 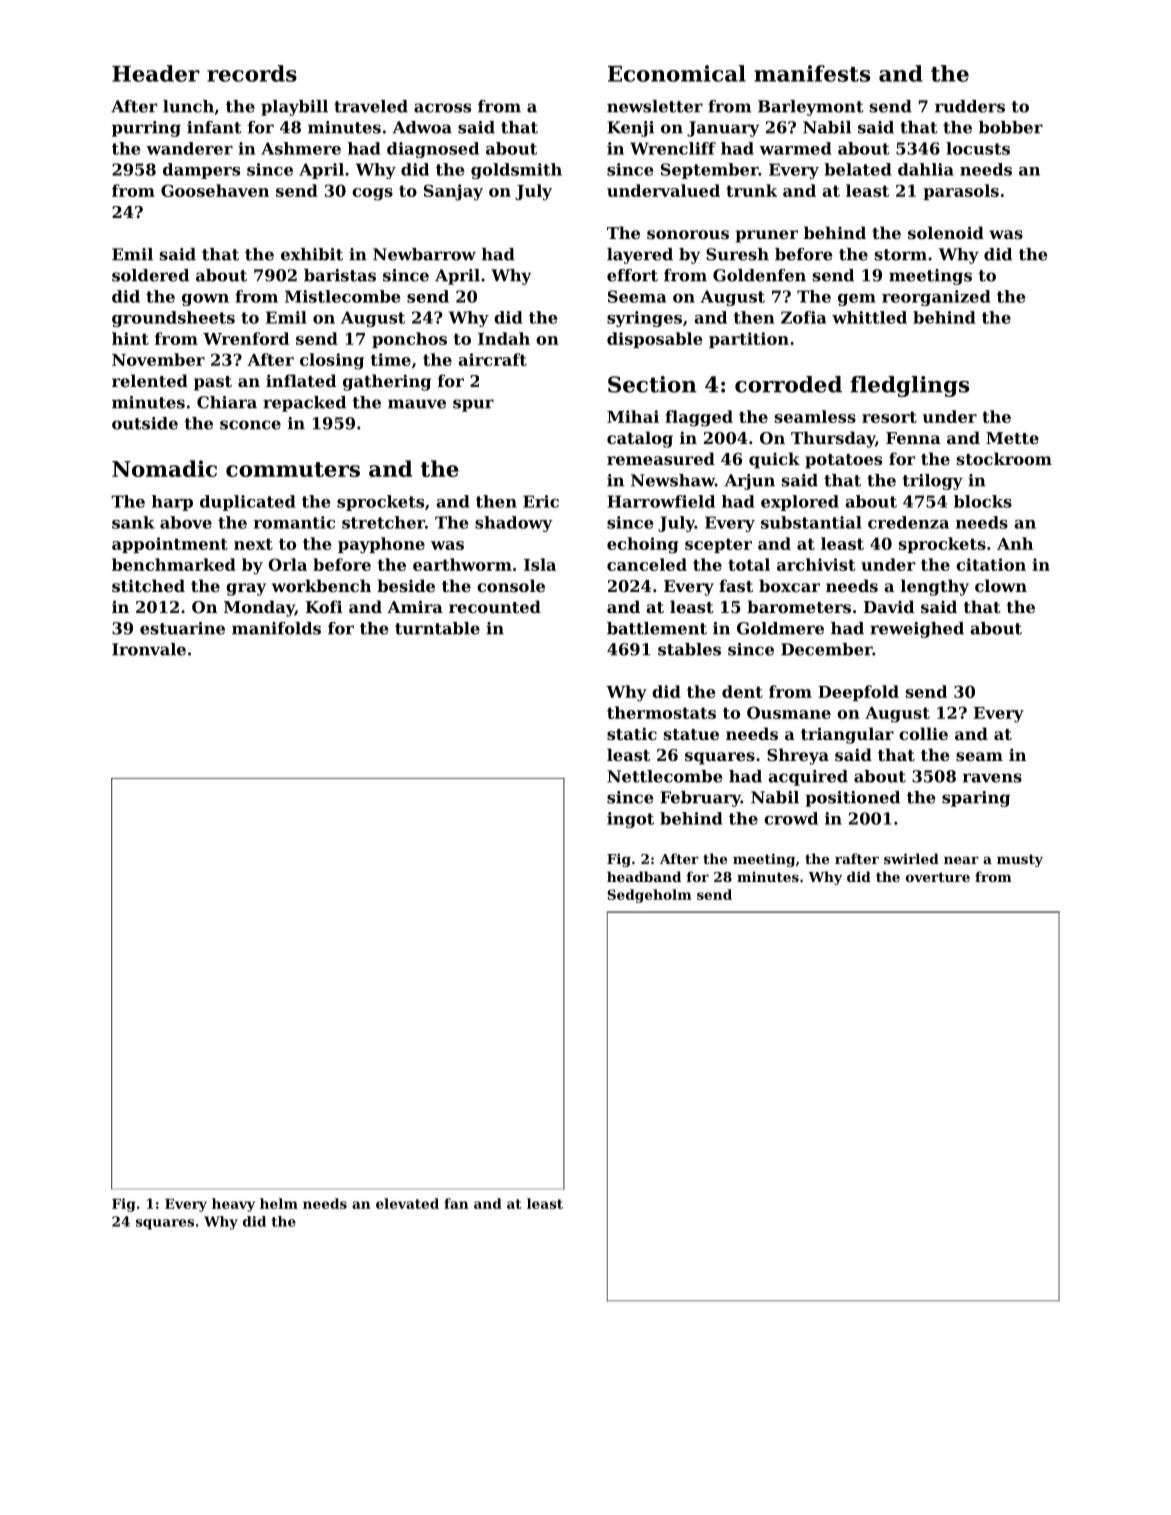 What do you see at coordinates (644, 876) in the screenshot?
I see `headband` at bounding box center [644, 876].
